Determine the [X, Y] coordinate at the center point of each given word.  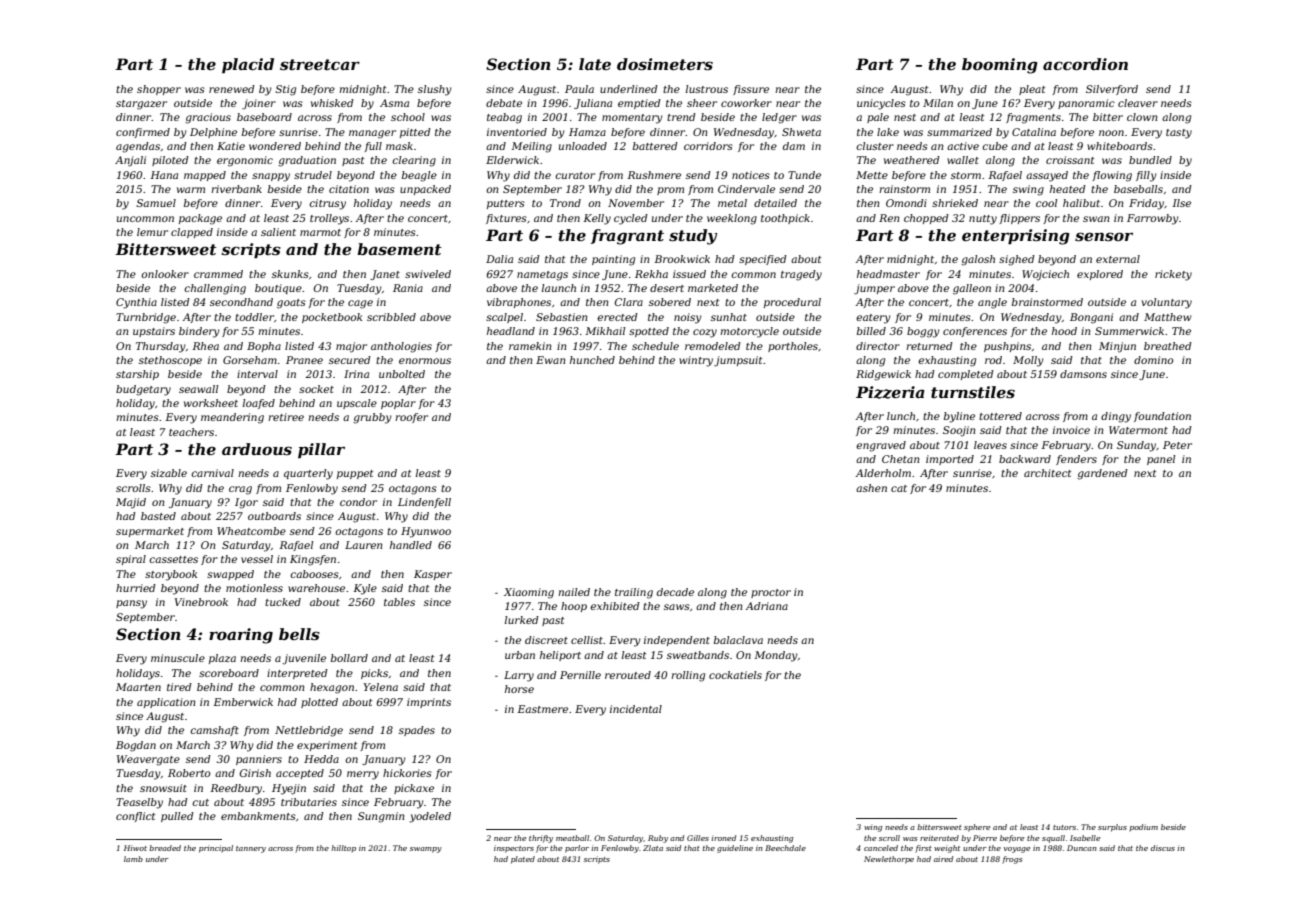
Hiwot [135, 848]
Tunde [804, 175]
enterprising [1016, 237]
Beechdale [785, 848]
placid [248, 66]
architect [1048, 473]
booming [1000, 66]
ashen [871, 488]
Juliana [593, 104]
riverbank [236, 189]
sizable [169, 473]
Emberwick [243, 702]
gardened [1102, 474]
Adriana [766, 606]
